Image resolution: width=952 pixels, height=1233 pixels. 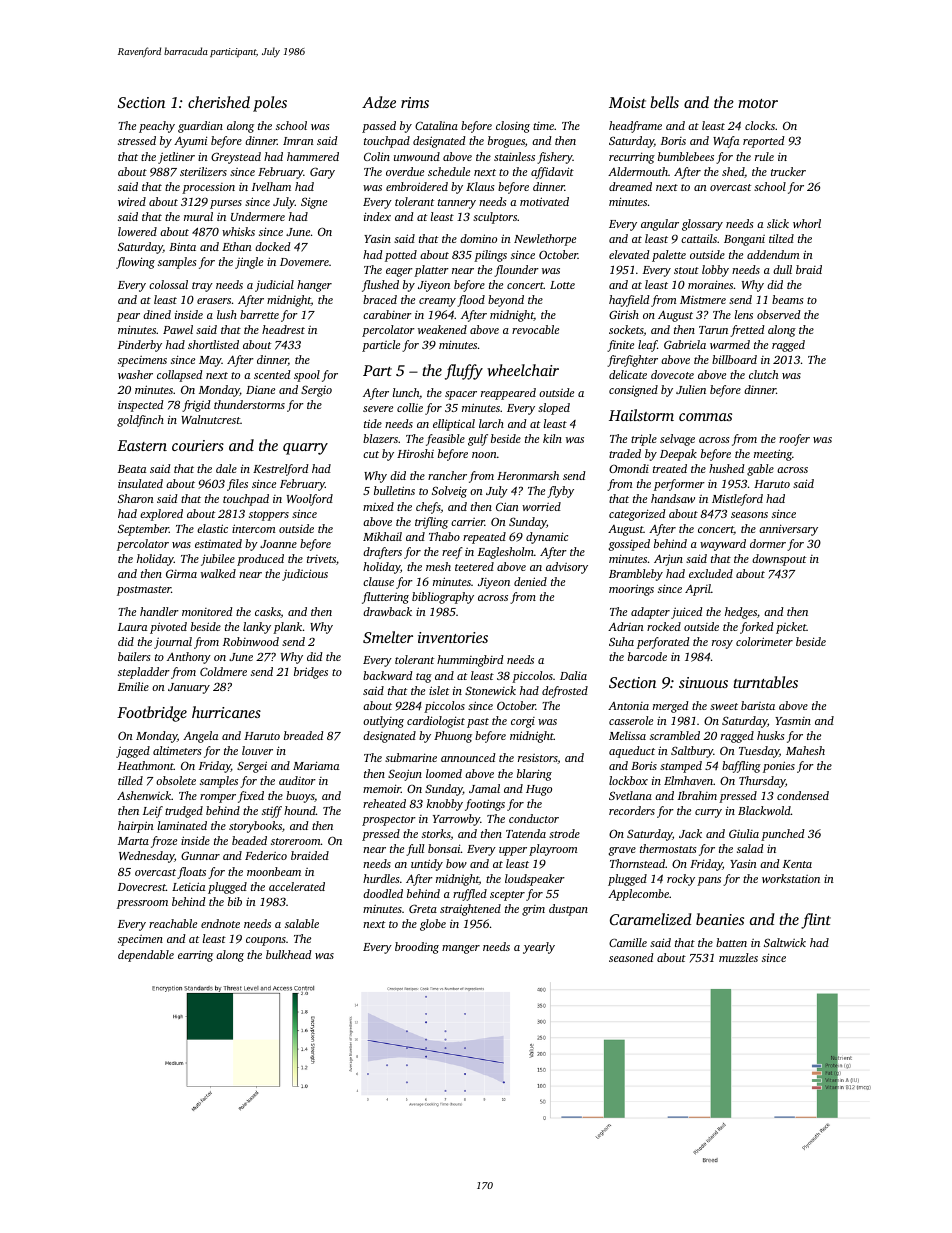 I want to click on barrette, so click(x=259, y=314).
